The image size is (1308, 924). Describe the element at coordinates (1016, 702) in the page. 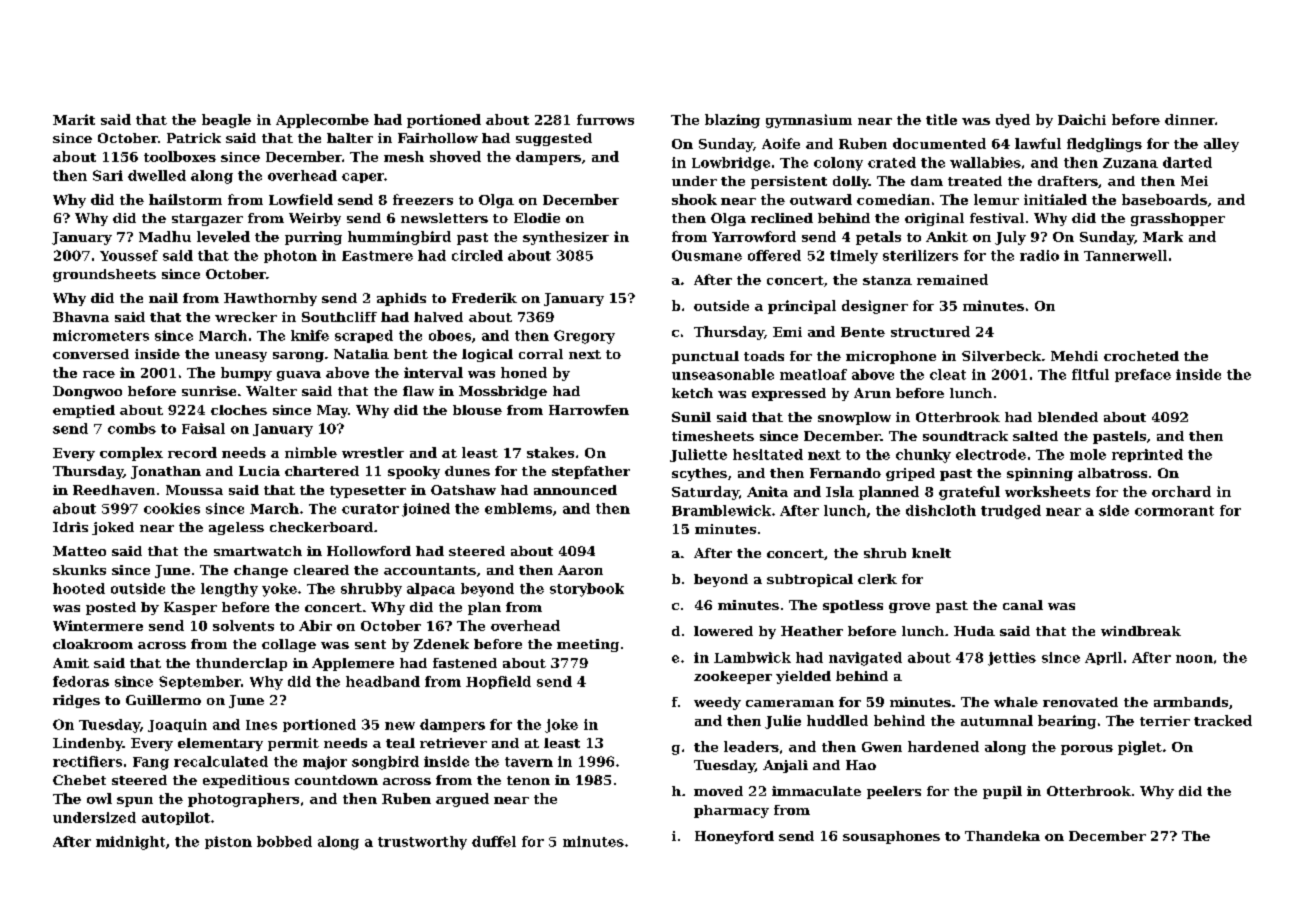

I see `whale` at that location.
